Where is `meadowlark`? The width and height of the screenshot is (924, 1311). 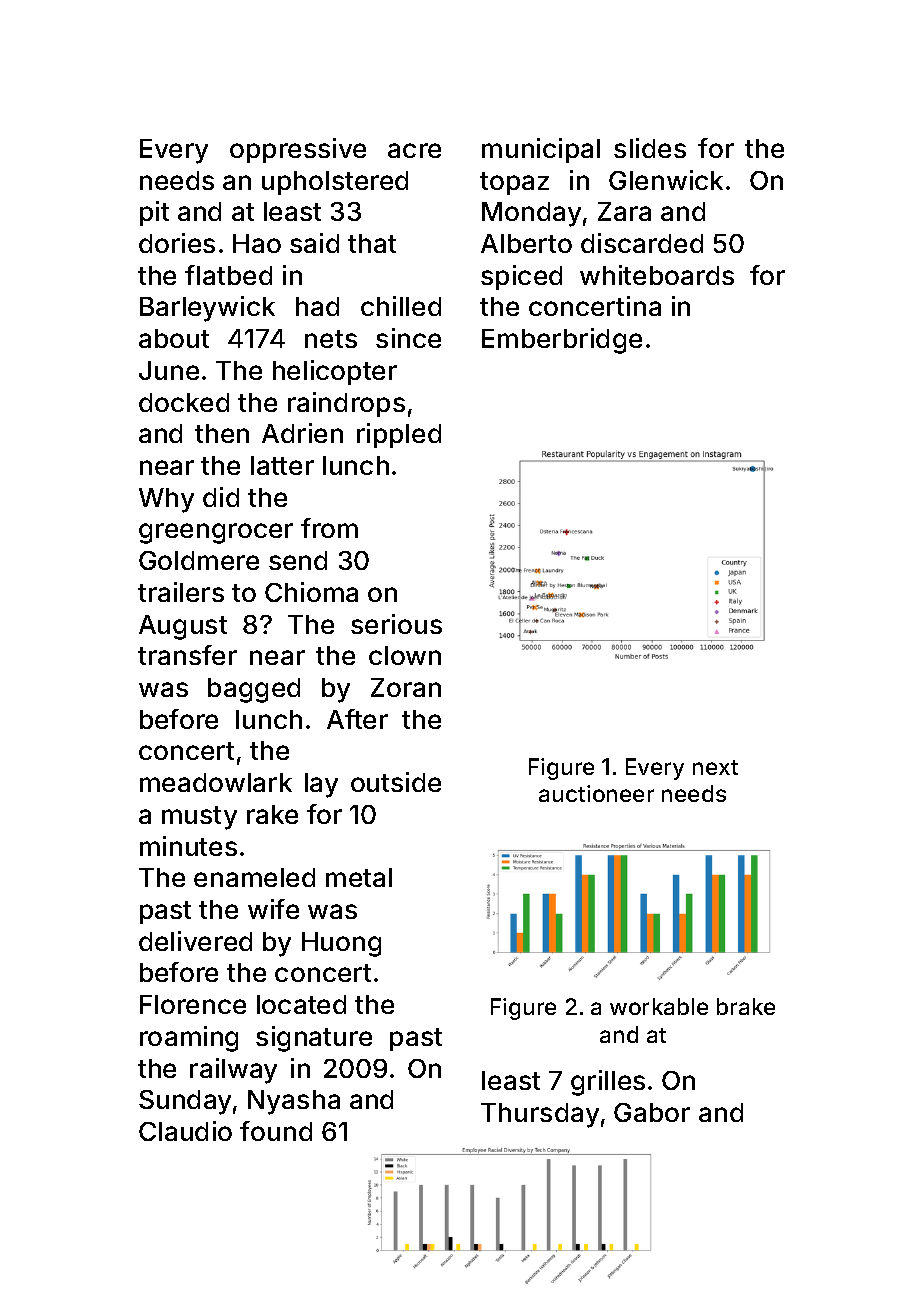 meadowlark is located at coordinates (216, 782).
